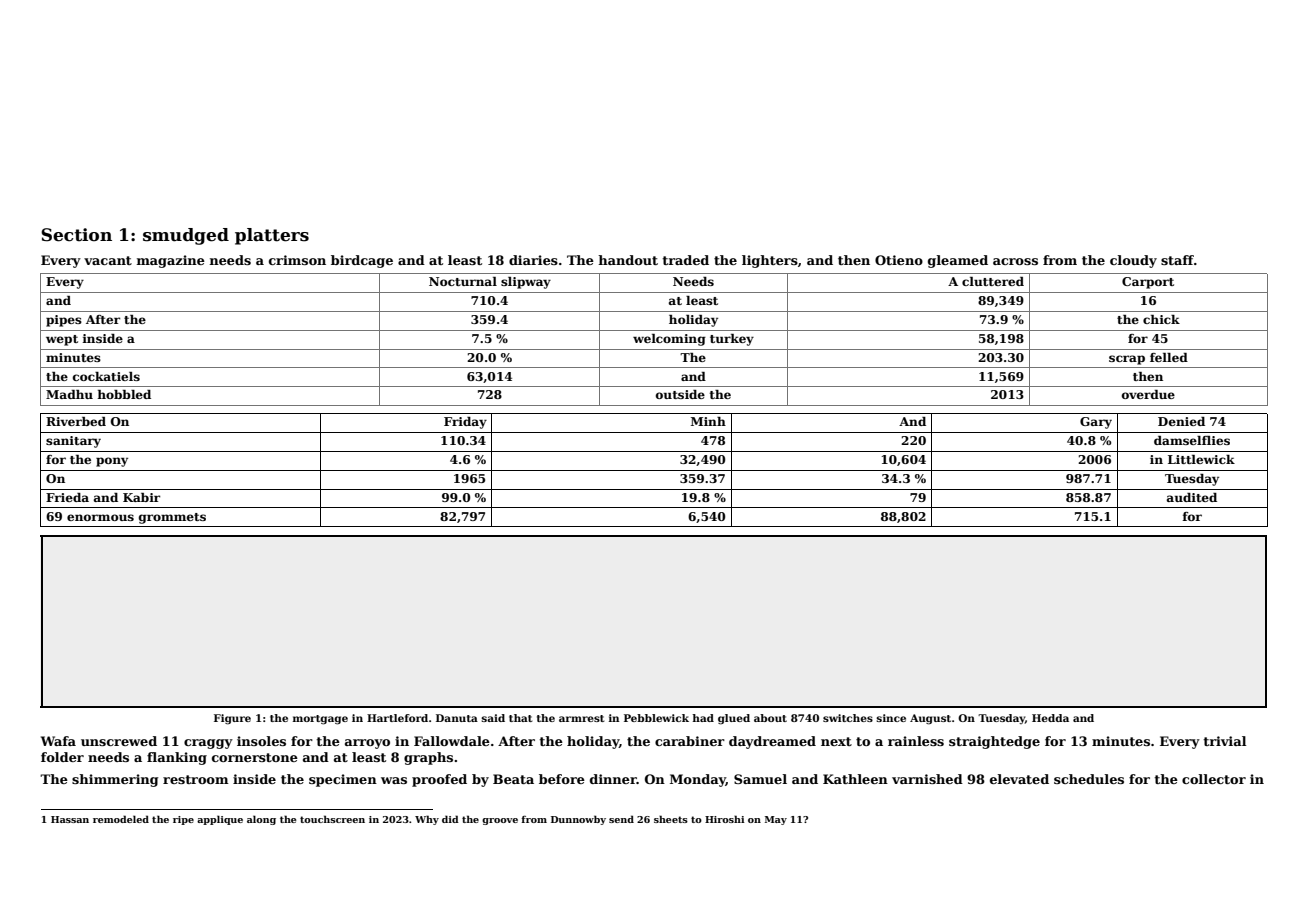 The image size is (1308, 924). Describe the element at coordinates (703, 718) in the document. I see `had` at that location.
